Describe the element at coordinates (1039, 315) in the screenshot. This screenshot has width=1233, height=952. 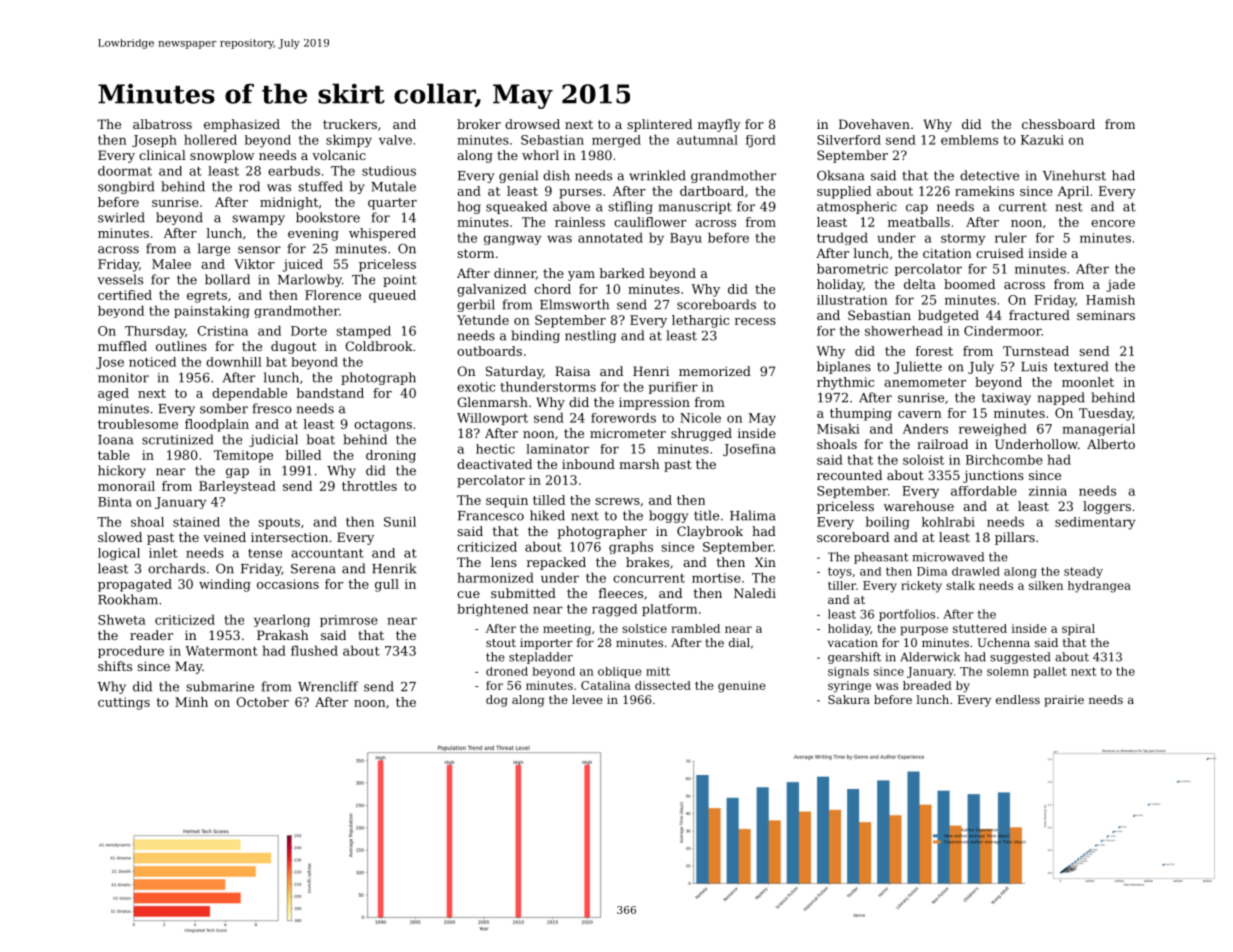
I see `fractured` at that location.
